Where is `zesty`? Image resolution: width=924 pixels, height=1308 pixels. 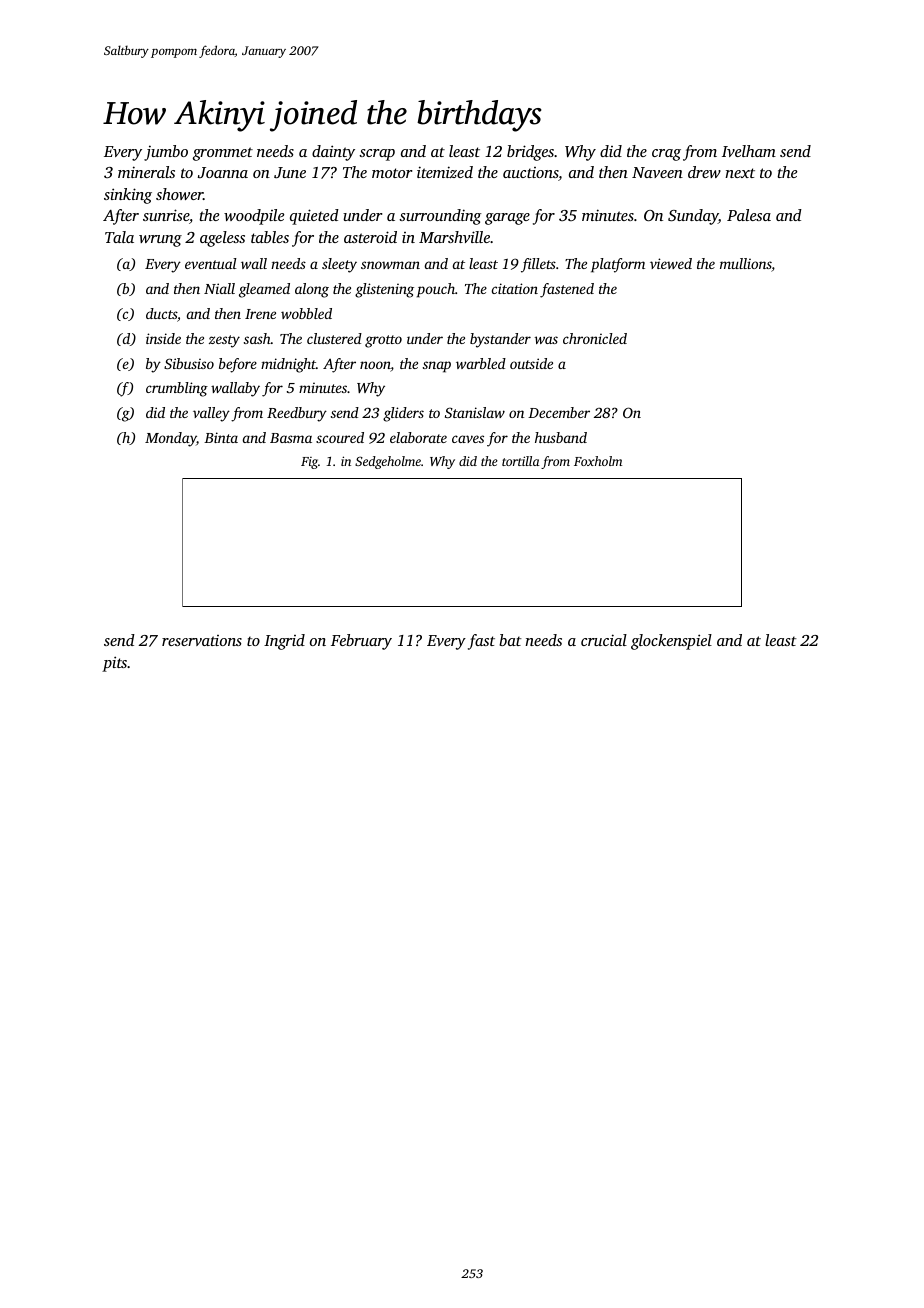 zesty is located at coordinates (224, 341).
